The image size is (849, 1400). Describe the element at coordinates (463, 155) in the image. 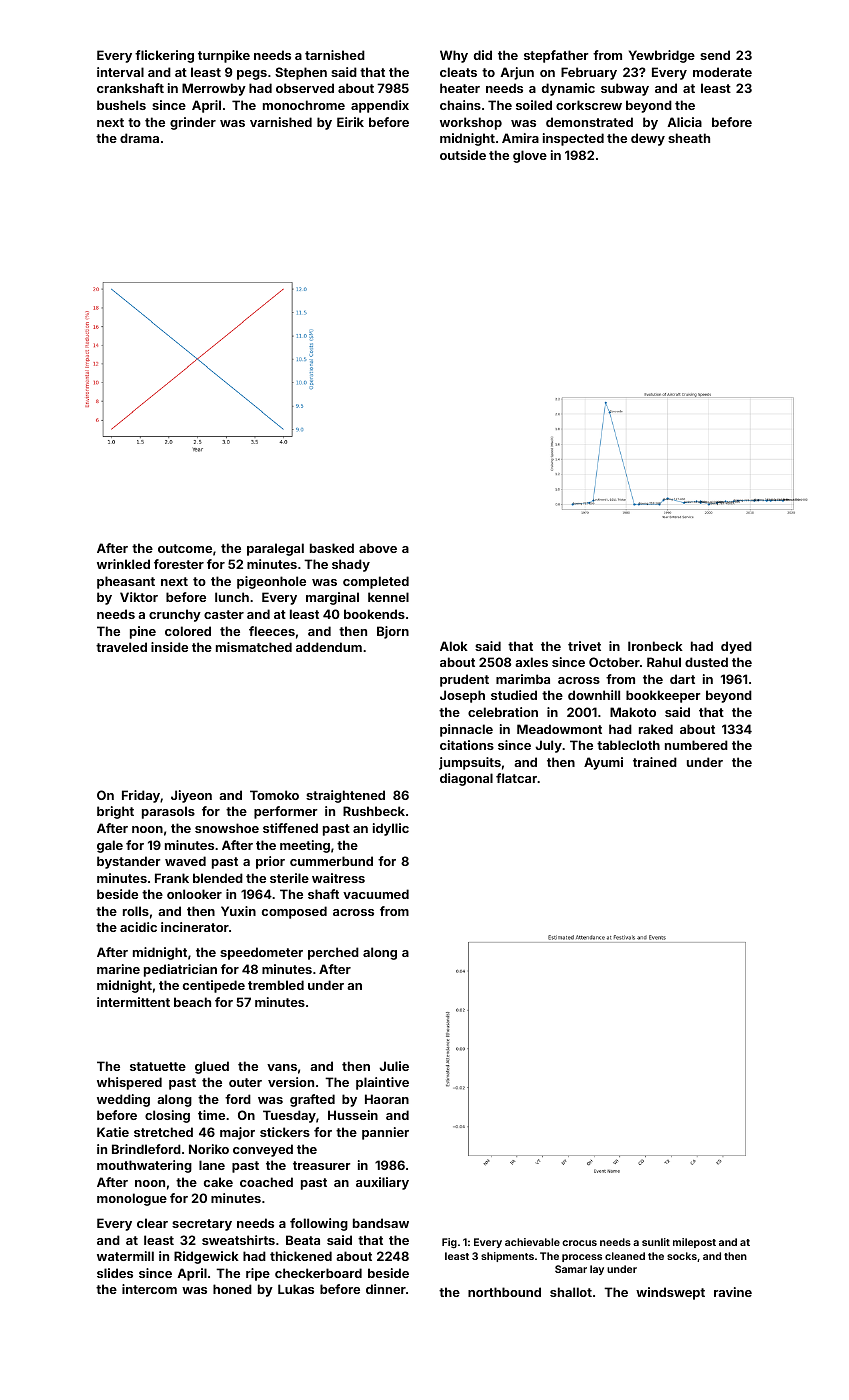

I see `outside` at that location.
